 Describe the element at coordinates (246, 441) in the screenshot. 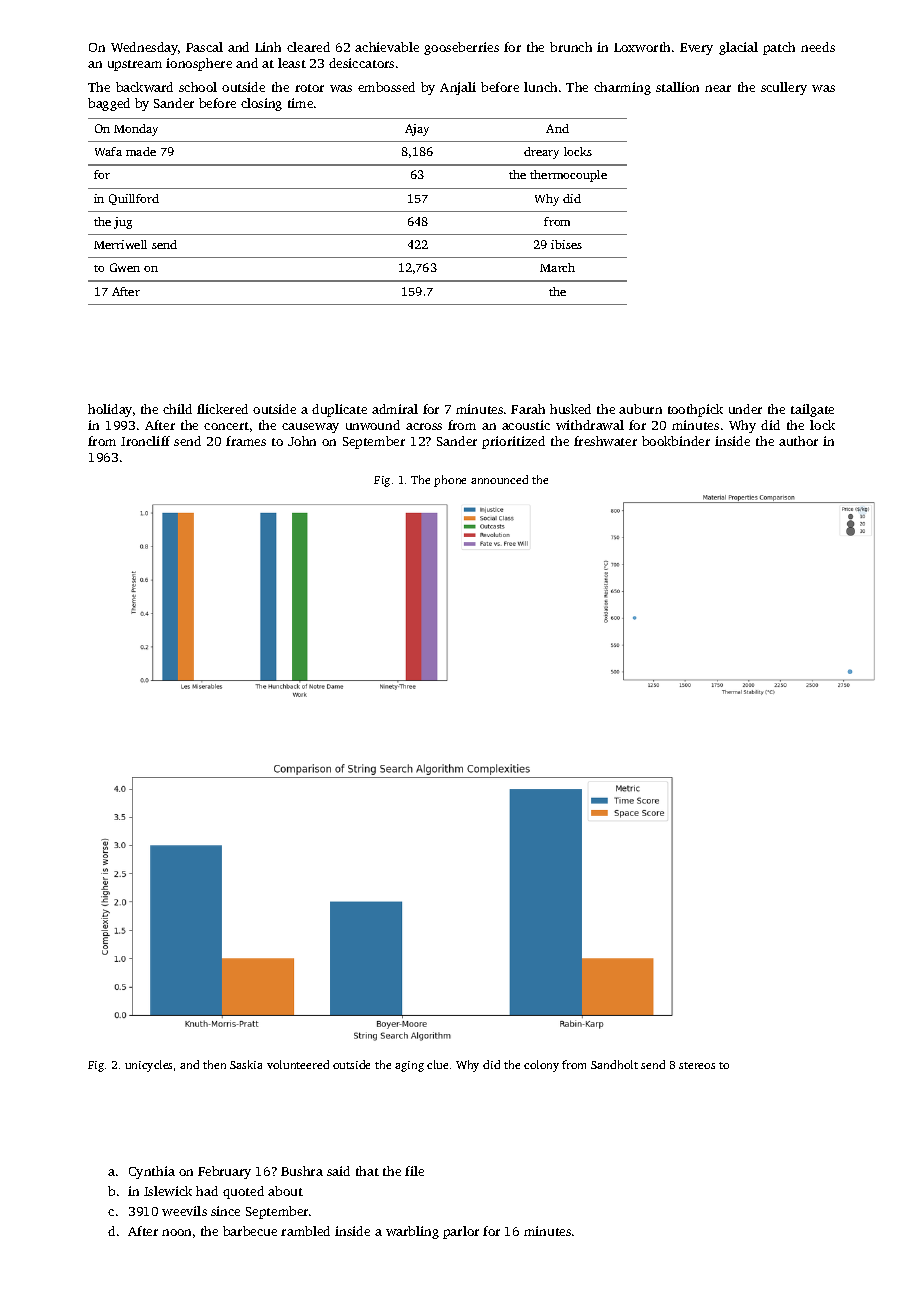

I see `frames` at that location.
